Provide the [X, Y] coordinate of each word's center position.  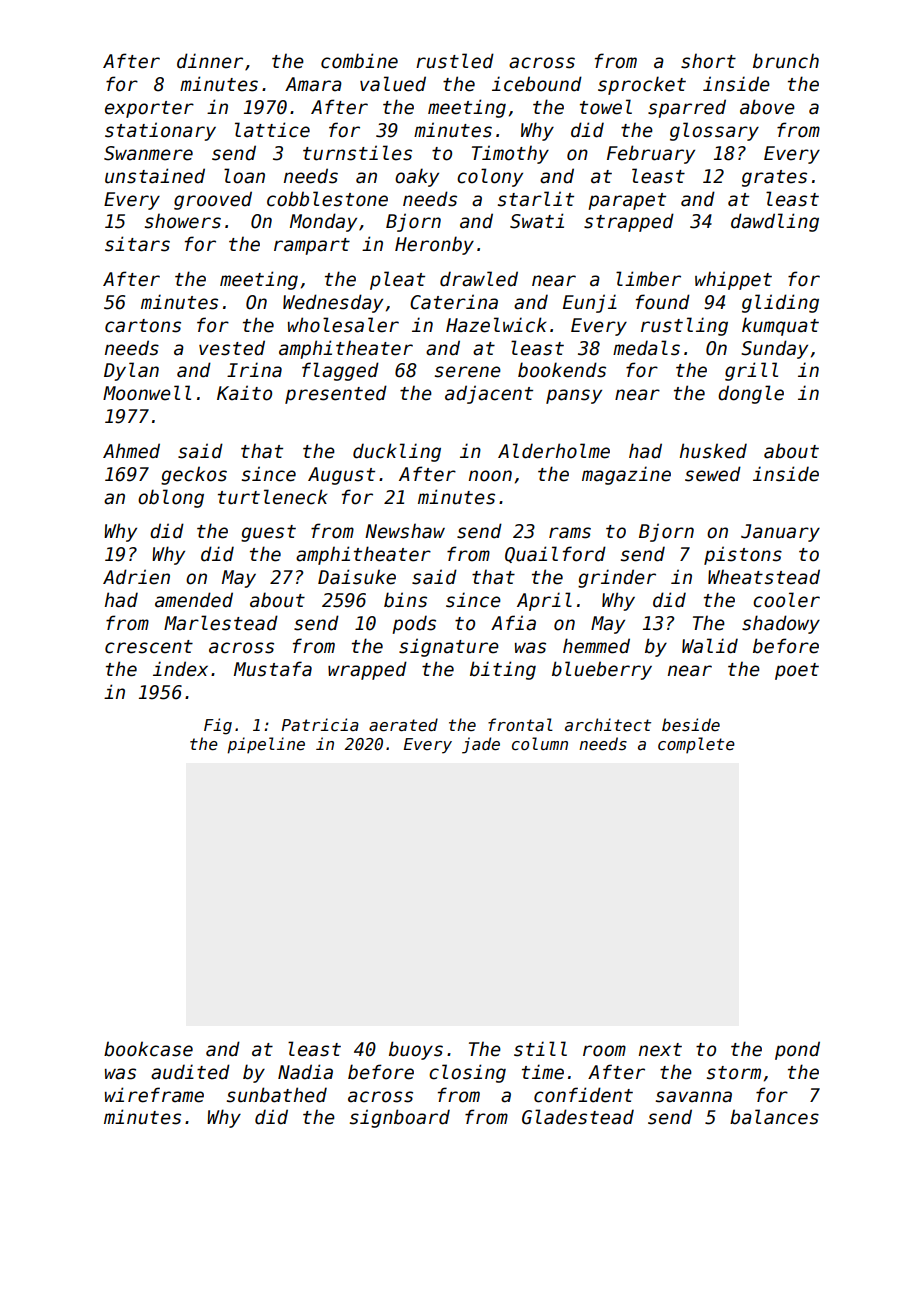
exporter [149, 109]
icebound [537, 84]
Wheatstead [764, 577]
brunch [786, 61]
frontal [520, 724]
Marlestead [221, 623]
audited [190, 1072]
